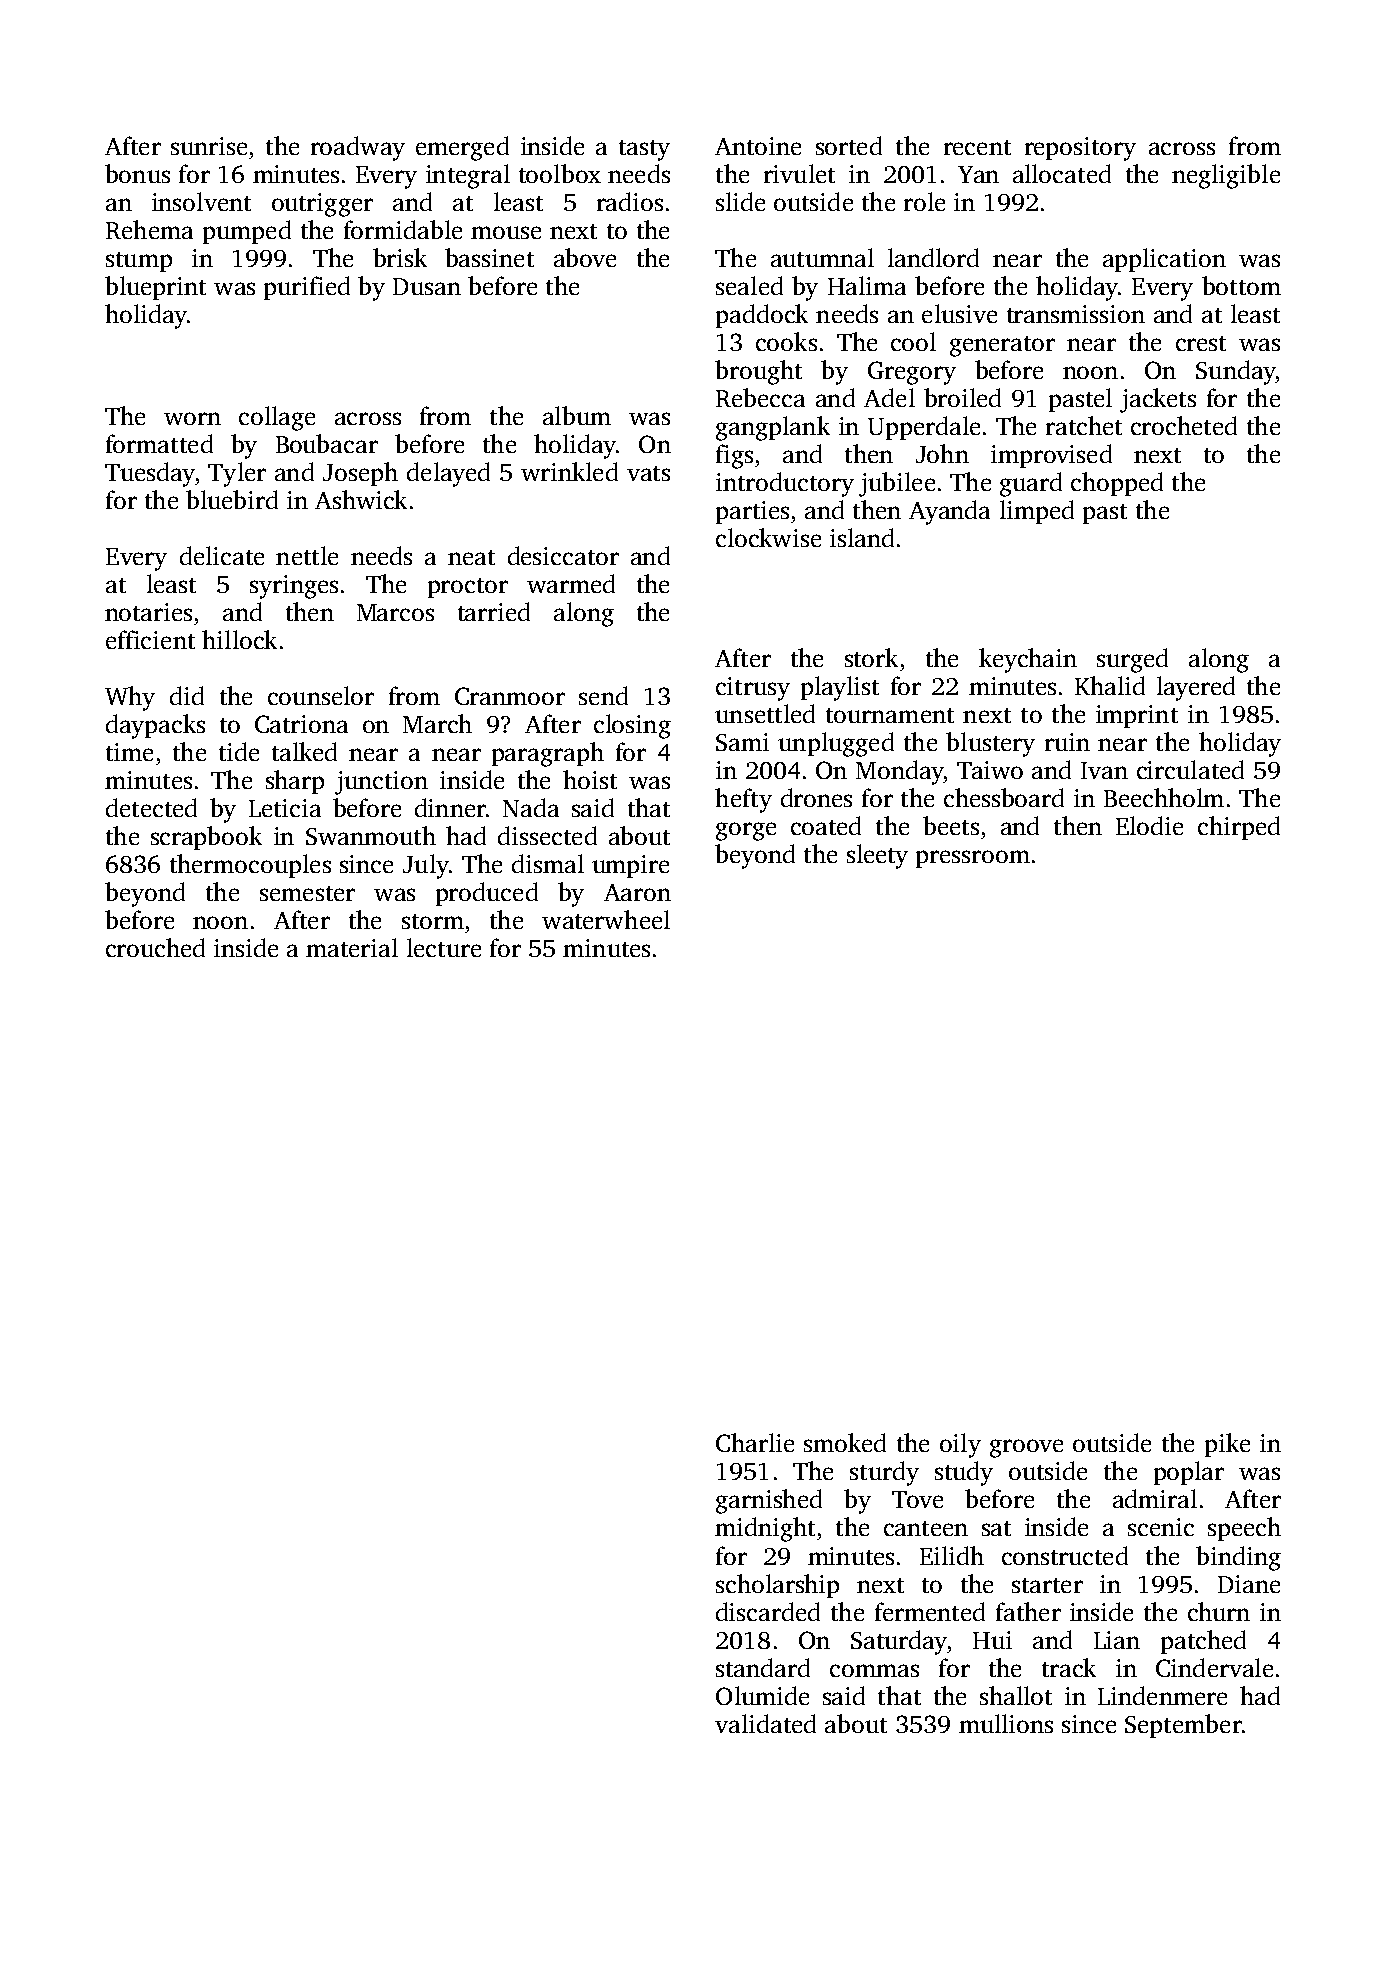 This page has width=1386, height=1969. Describe the element at coordinates (762, 1695) in the page. I see `Olumide` at that location.
